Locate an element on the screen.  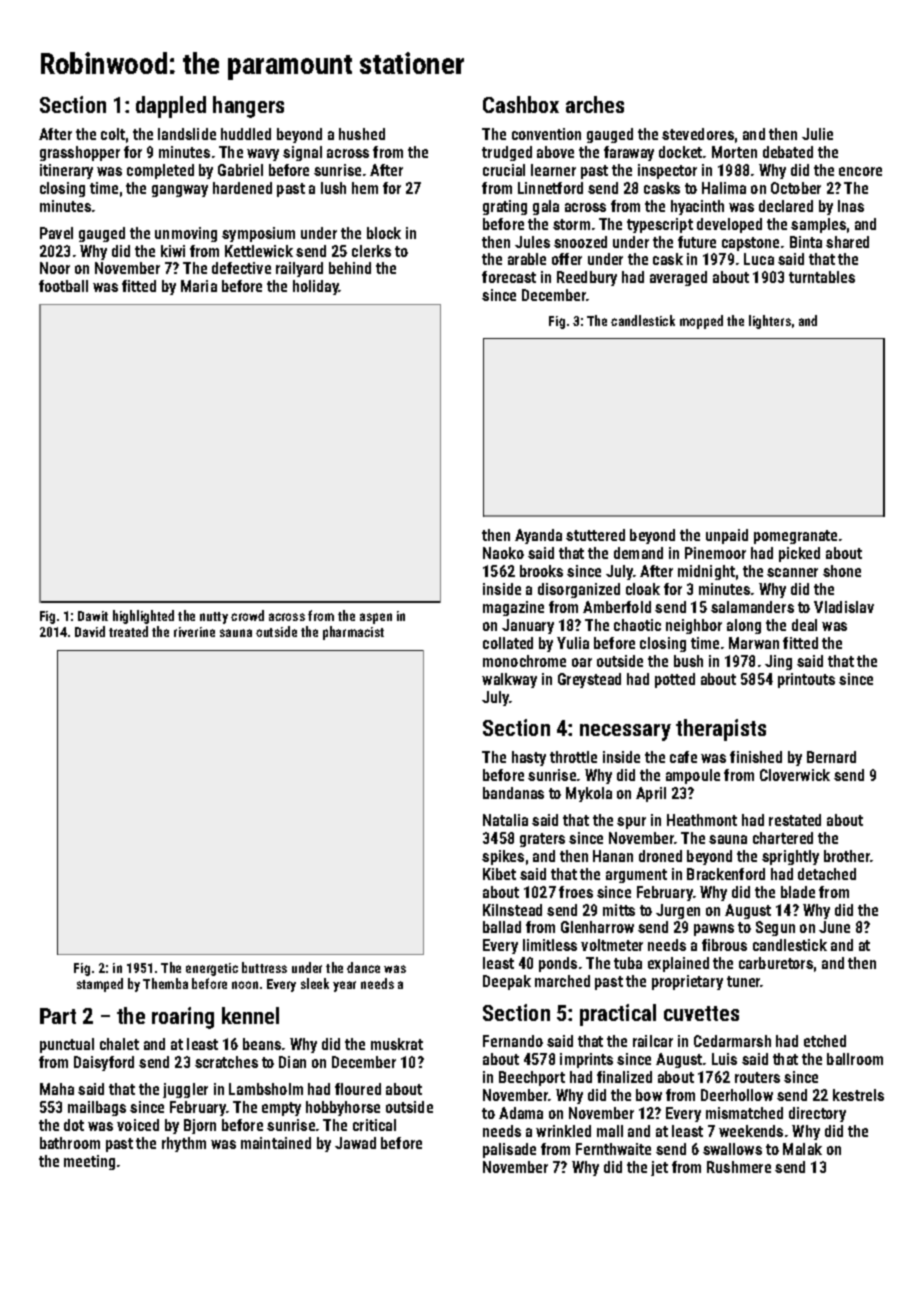
brother is located at coordinates (847, 856).
